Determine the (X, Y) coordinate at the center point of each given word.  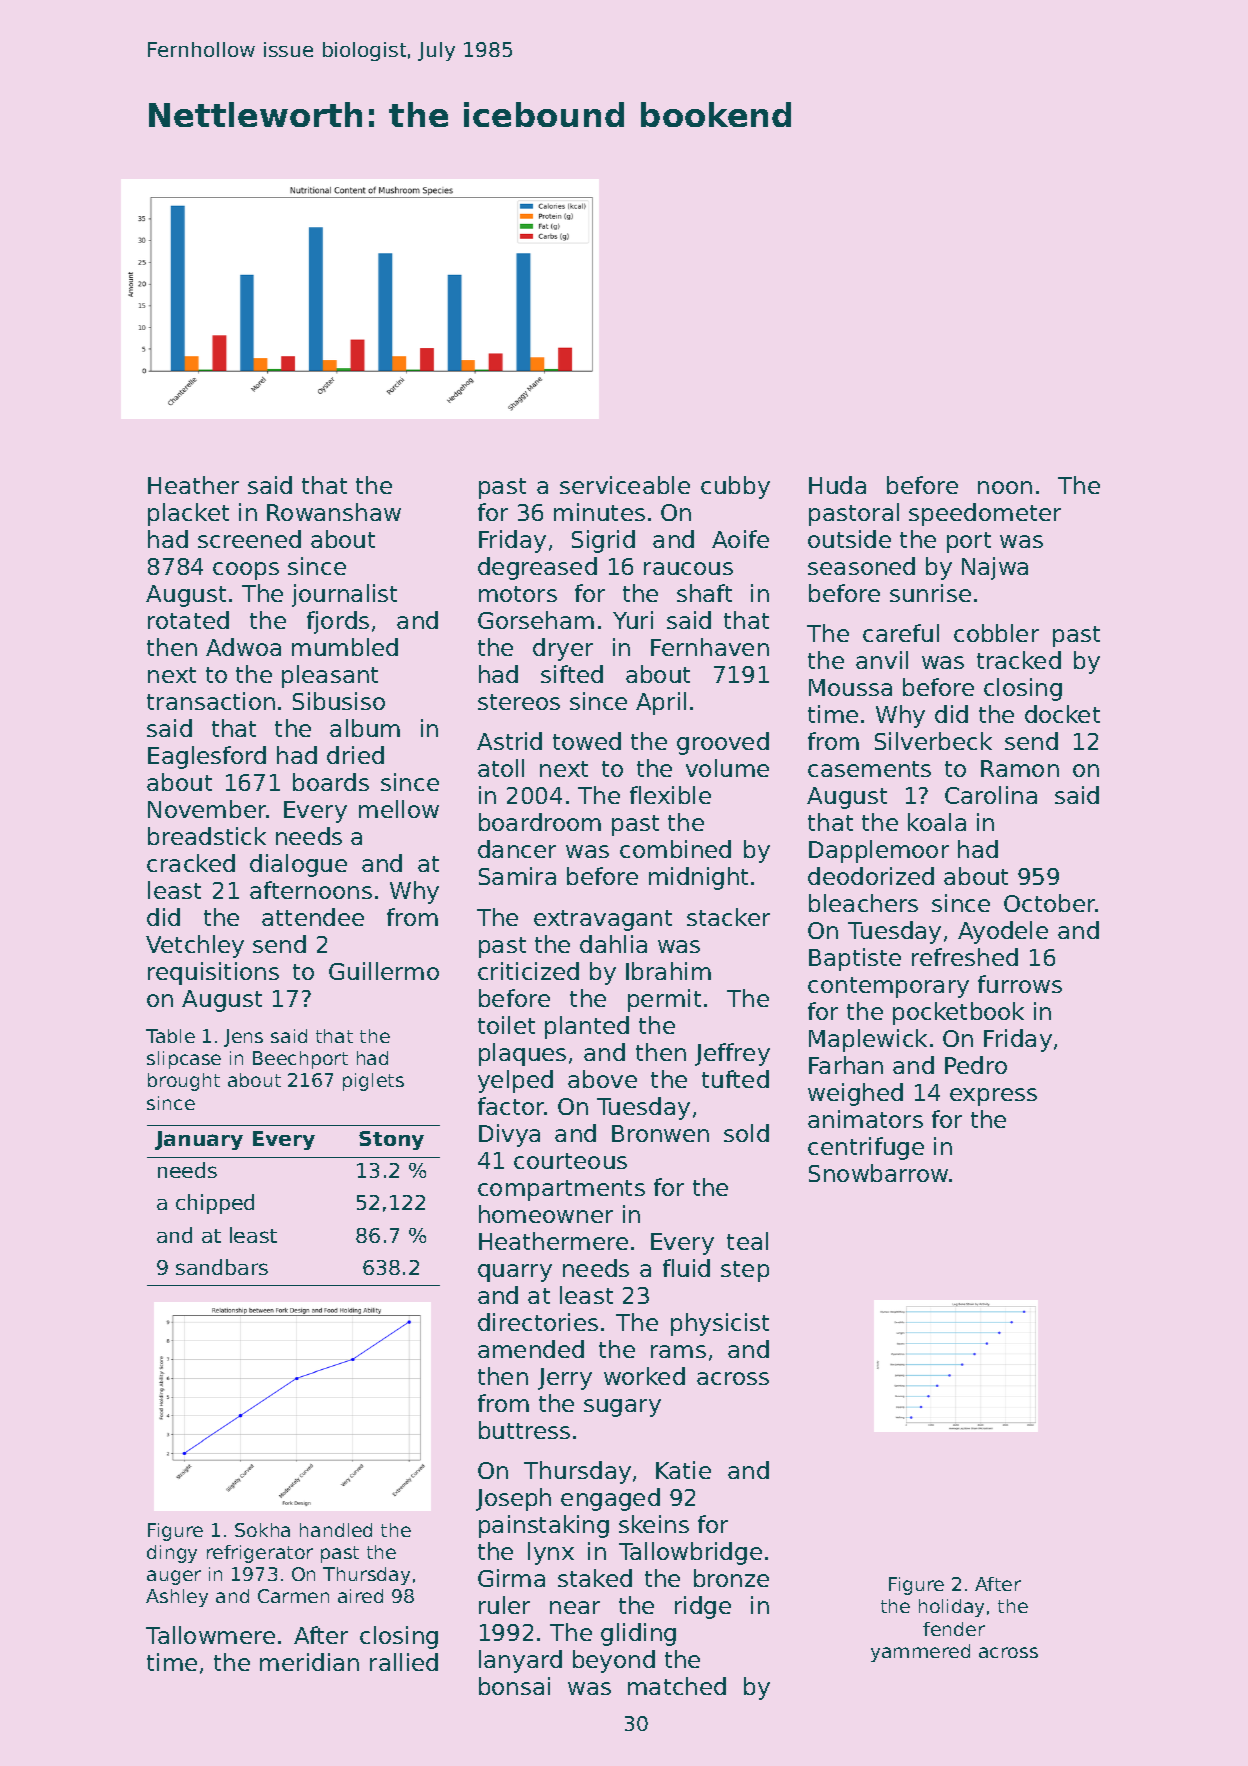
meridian (309, 1662)
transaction (211, 701)
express (993, 1097)
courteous (570, 1161)
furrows (1020, 984)
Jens (243, 1038)
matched (677, 1686)
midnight (698, 878)
